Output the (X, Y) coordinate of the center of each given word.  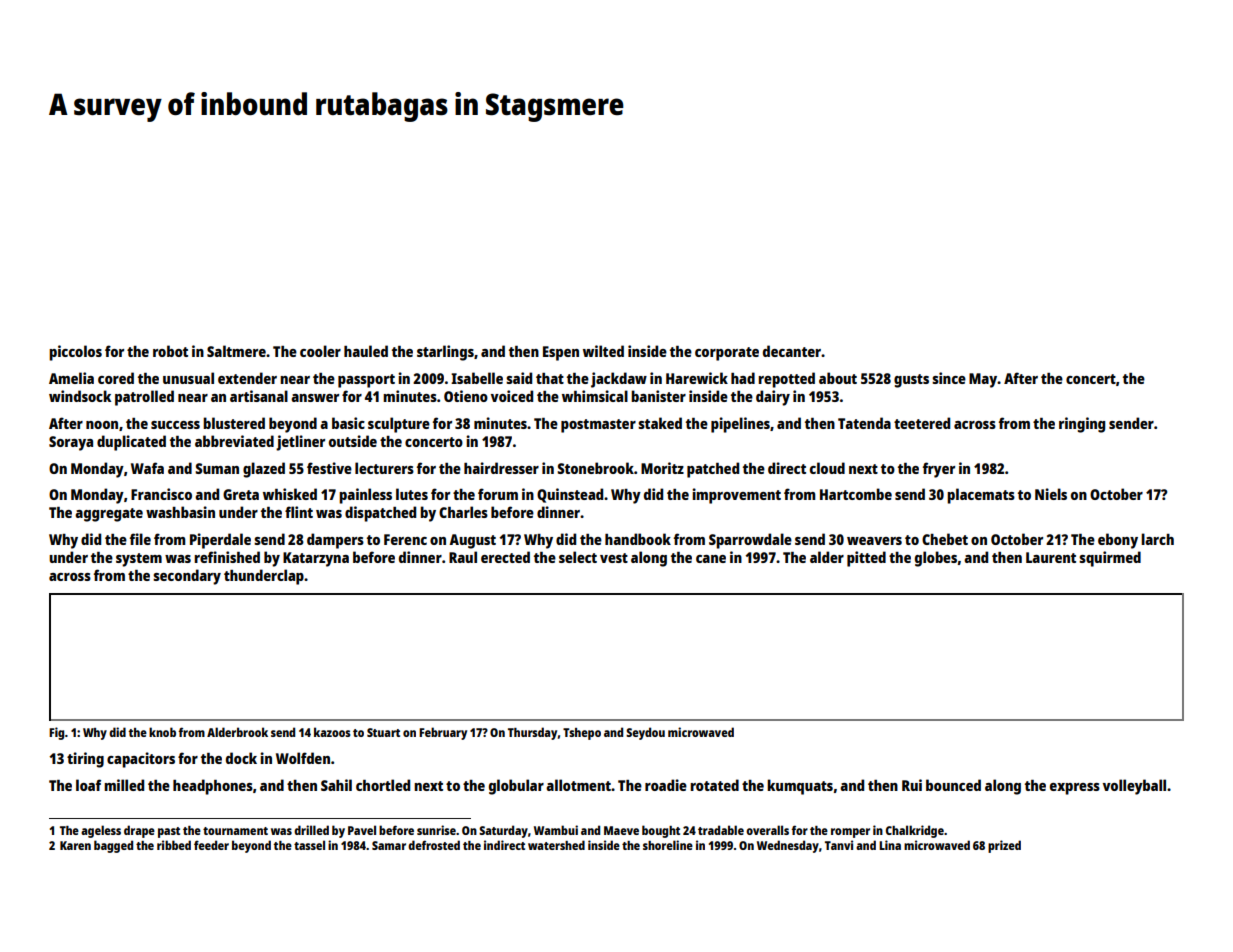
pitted (866, 559)
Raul (463, 557)
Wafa (147, 468)
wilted (603, 351)
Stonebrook (595, 468)
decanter (792, 351)
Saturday (503, 831)
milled (124, 785)
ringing (1082, 425)
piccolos (75, 353)
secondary (187, 577)
